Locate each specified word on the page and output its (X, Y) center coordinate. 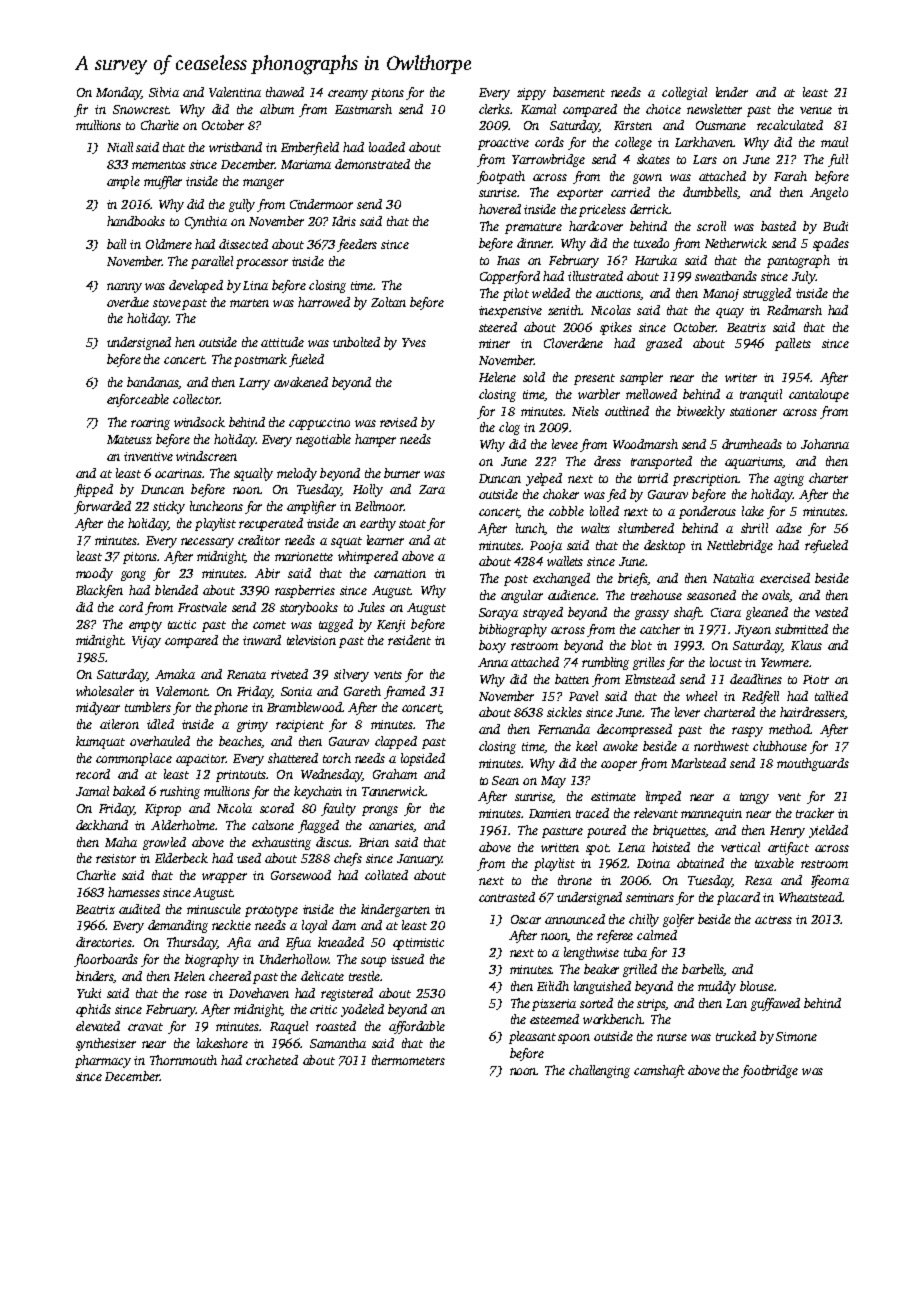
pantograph (798, 261)
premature (533, 228)
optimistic (418, 944)
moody (94, 574)
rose (196, 994)
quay (730, 313)
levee (565, 444)
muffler (163, 182)
